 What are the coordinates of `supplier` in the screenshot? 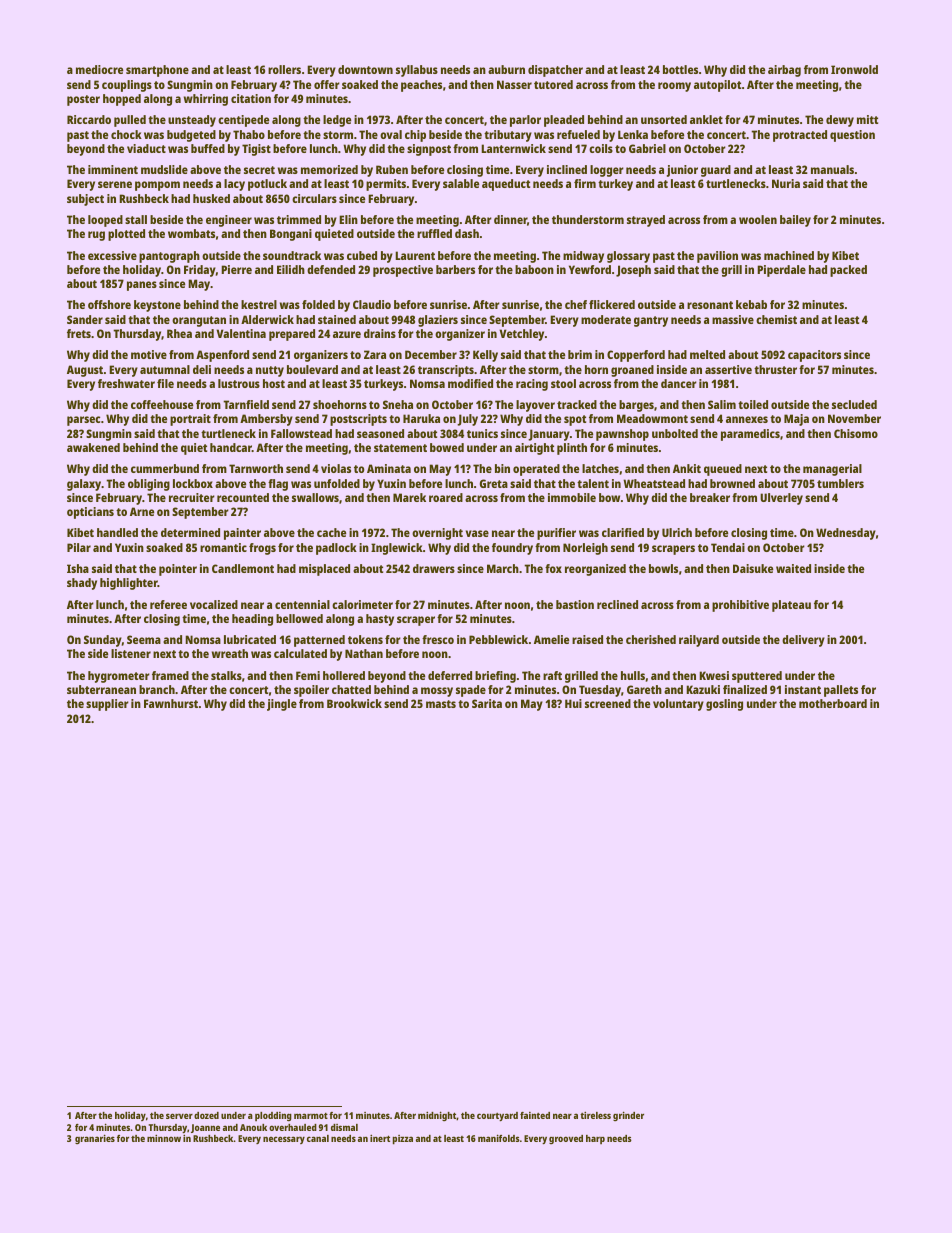 It's located at (107, 705).
